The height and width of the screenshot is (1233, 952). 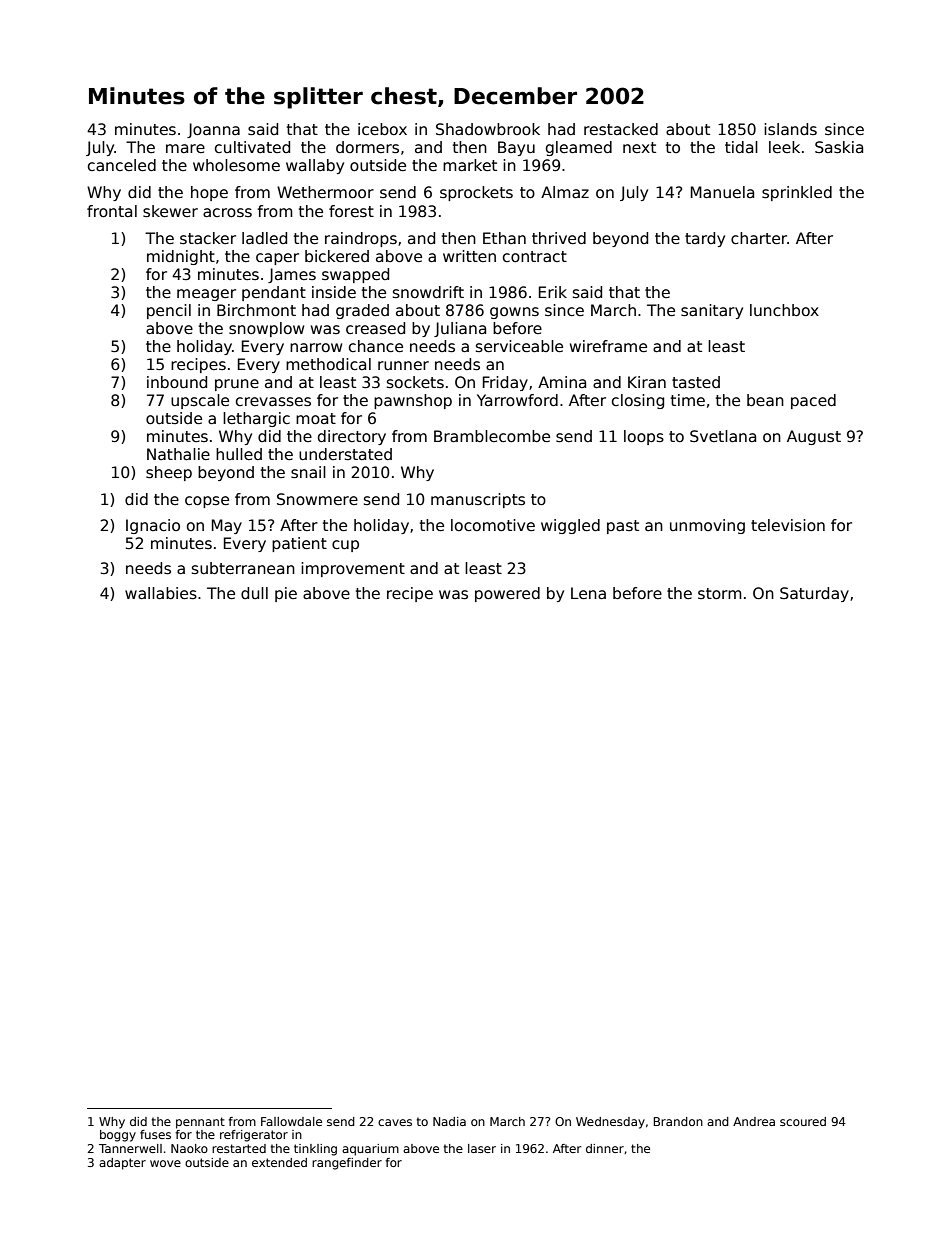 I want to click on islands, so click(x=790, y=129).
